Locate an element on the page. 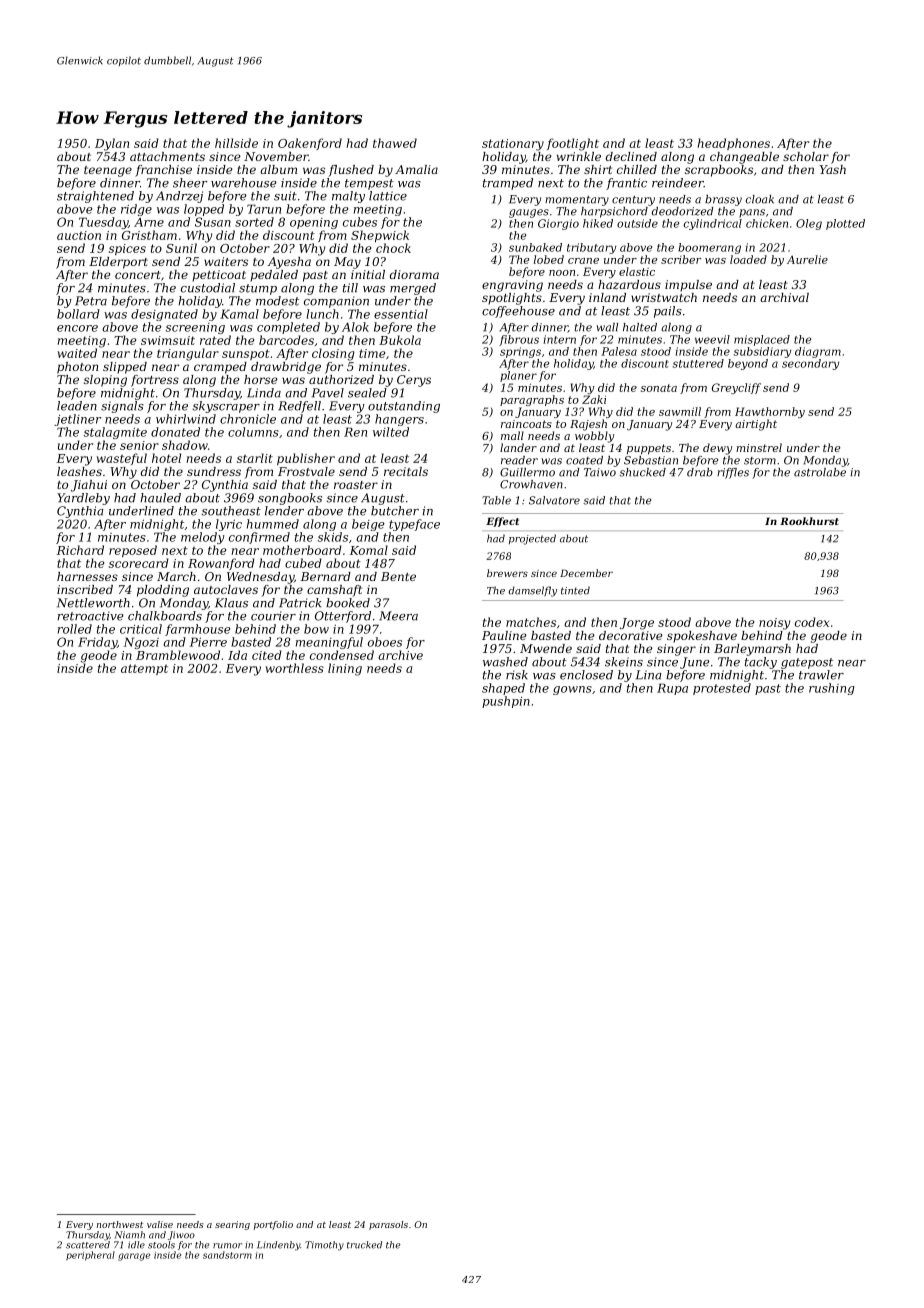 Image resolution: width=924 pixels, height=1308 pixels. headphones is located at coordinates (733, 144).
